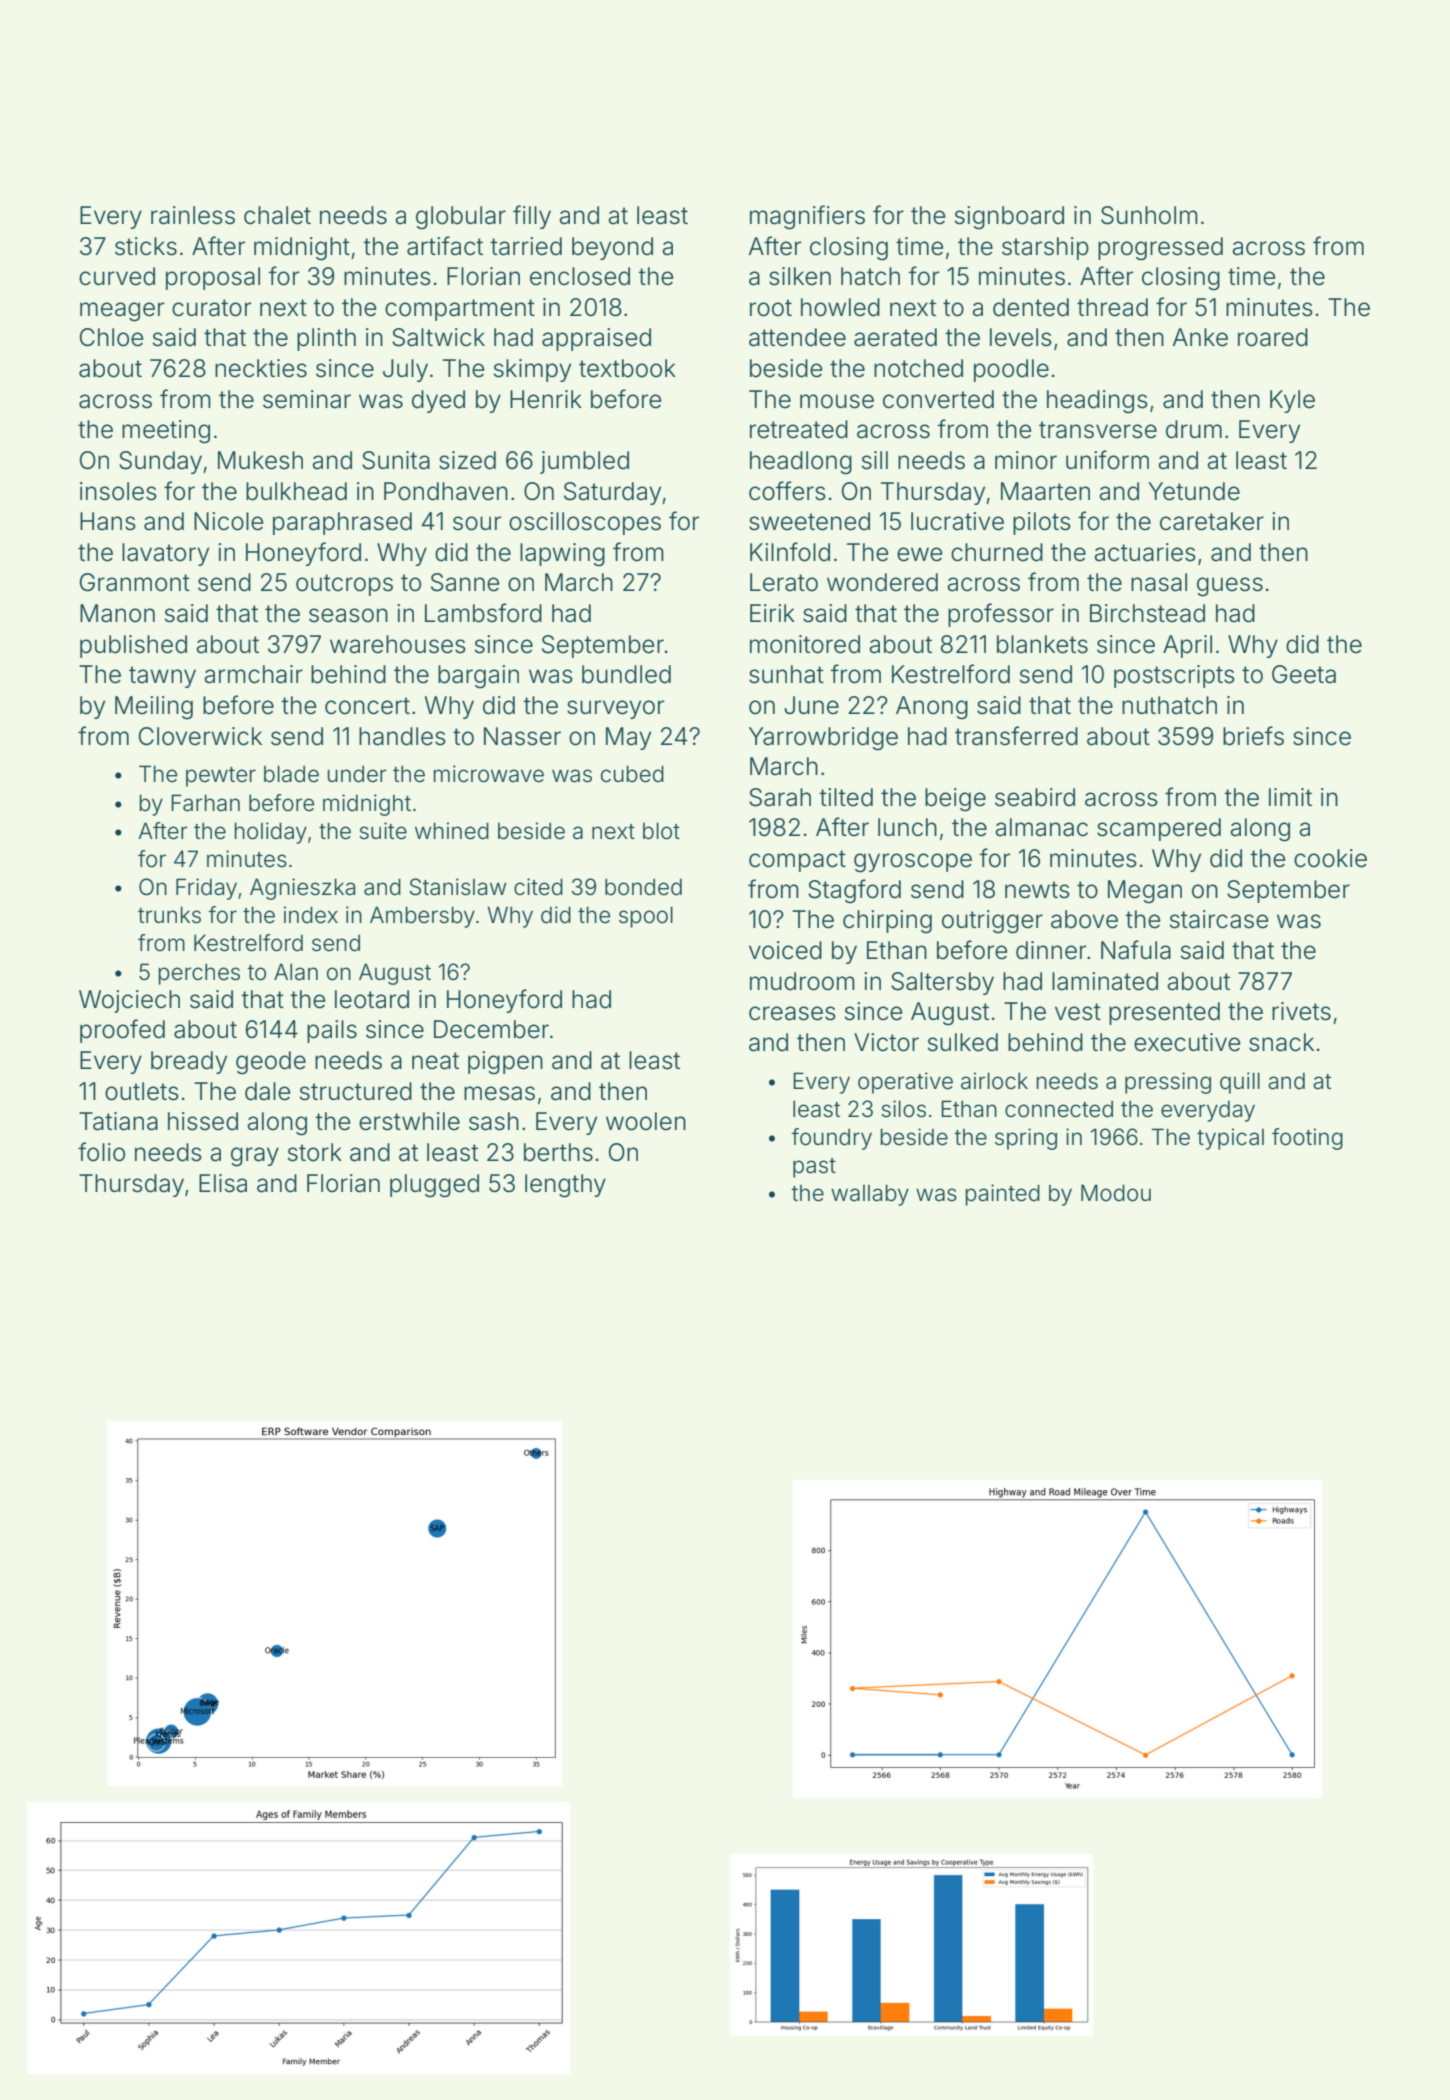 The image size is (1450, 2100). What do you see at coordinates (840, 307) in the screenshot?
I see `howled` at bounding box center [840, 307].
